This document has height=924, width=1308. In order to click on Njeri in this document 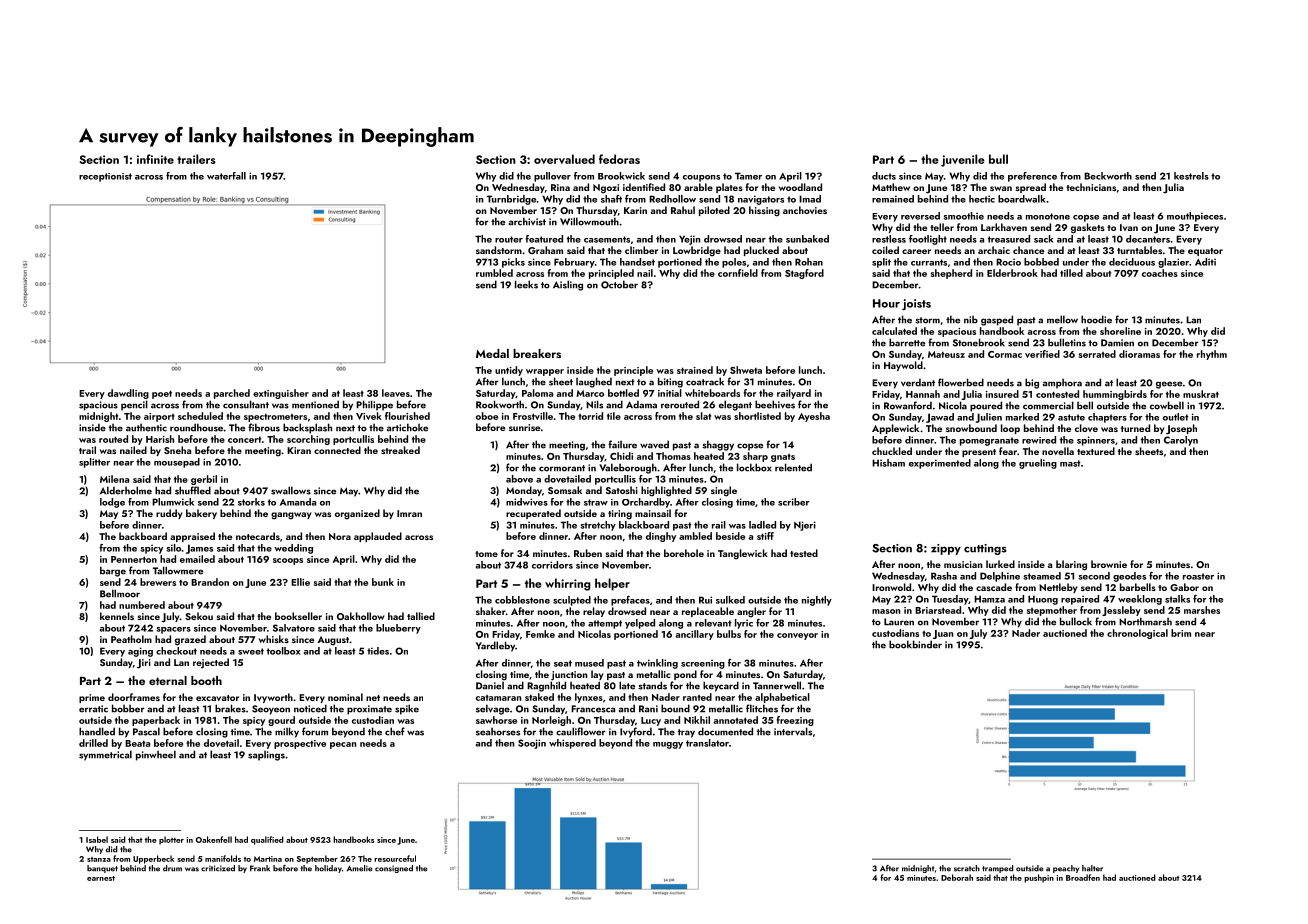, I will do `click(805, 526)`.
